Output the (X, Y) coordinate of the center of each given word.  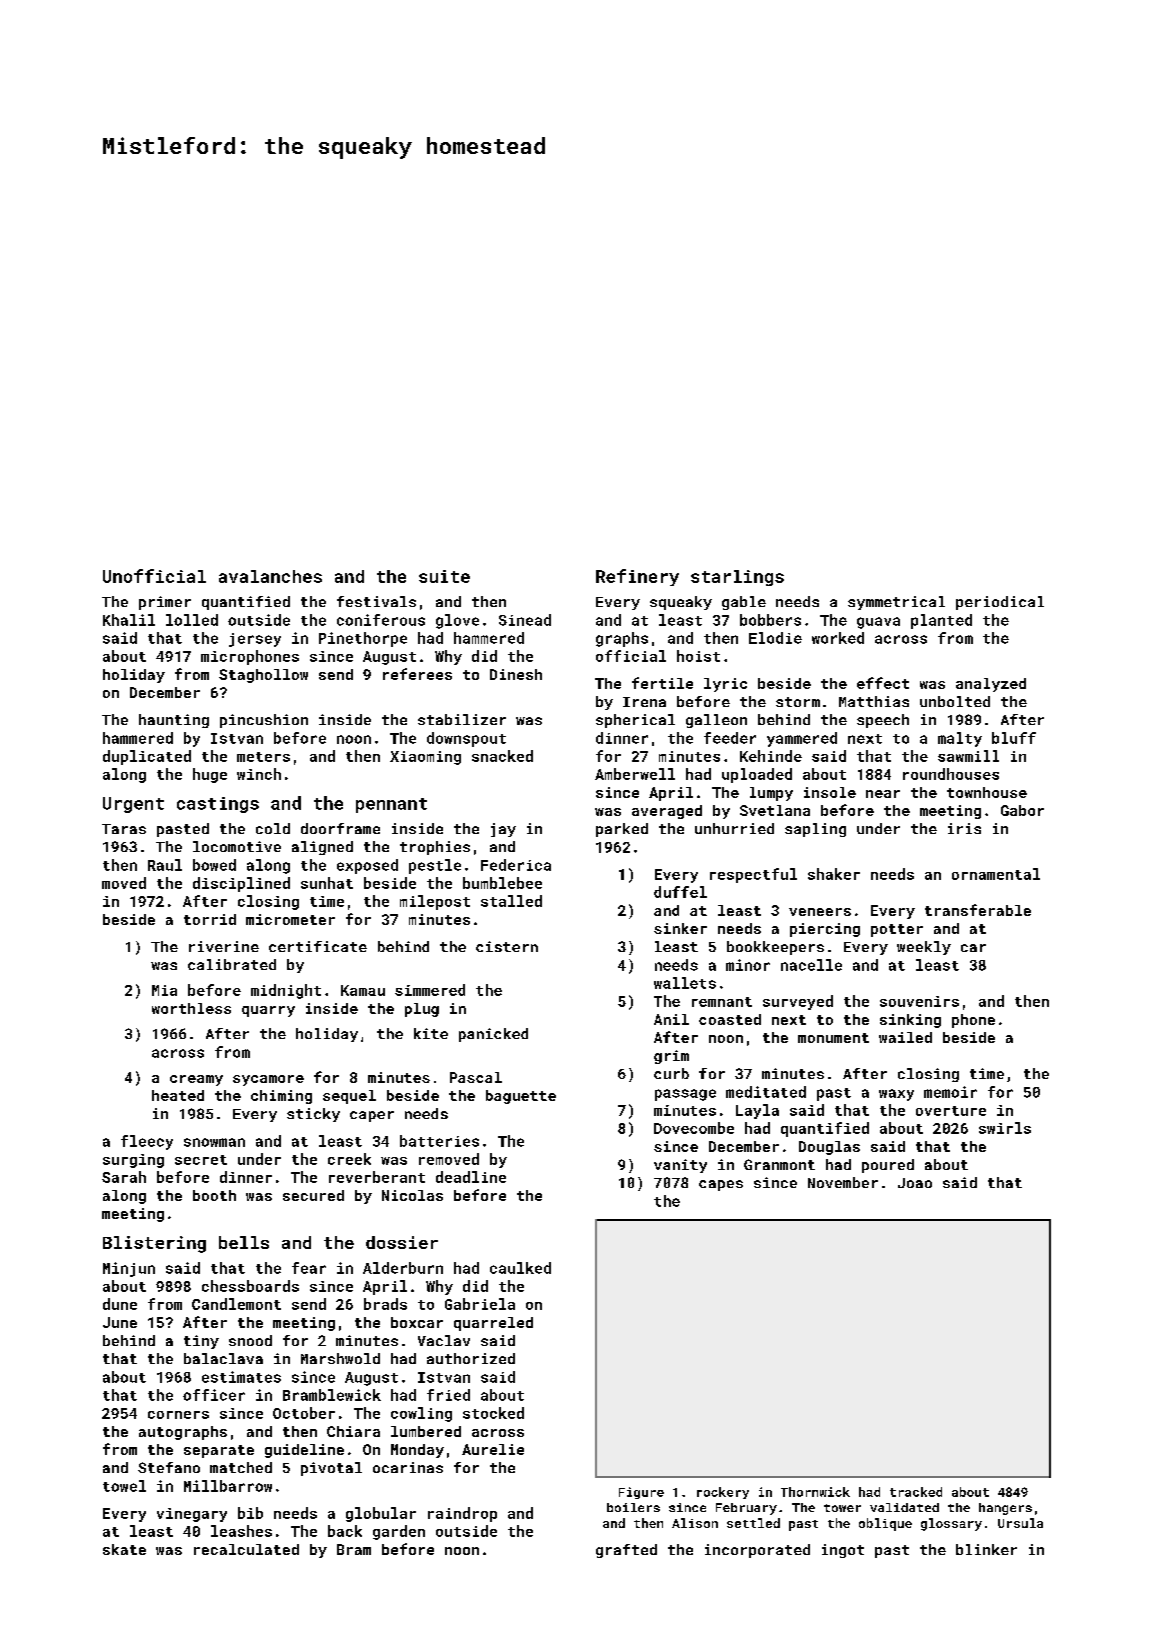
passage (685, 1095)
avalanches (270, 576)
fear (309, 1268)
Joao (915, 1183)
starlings (737, 578)
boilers (633, 1507)
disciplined (241, 884)
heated (178, 1095)
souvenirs (919, 1001)
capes (721, 1185)
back (345, 1531)
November (843, 1182)
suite (444, 576)
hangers (1005, 1509)
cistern (507, 946)
